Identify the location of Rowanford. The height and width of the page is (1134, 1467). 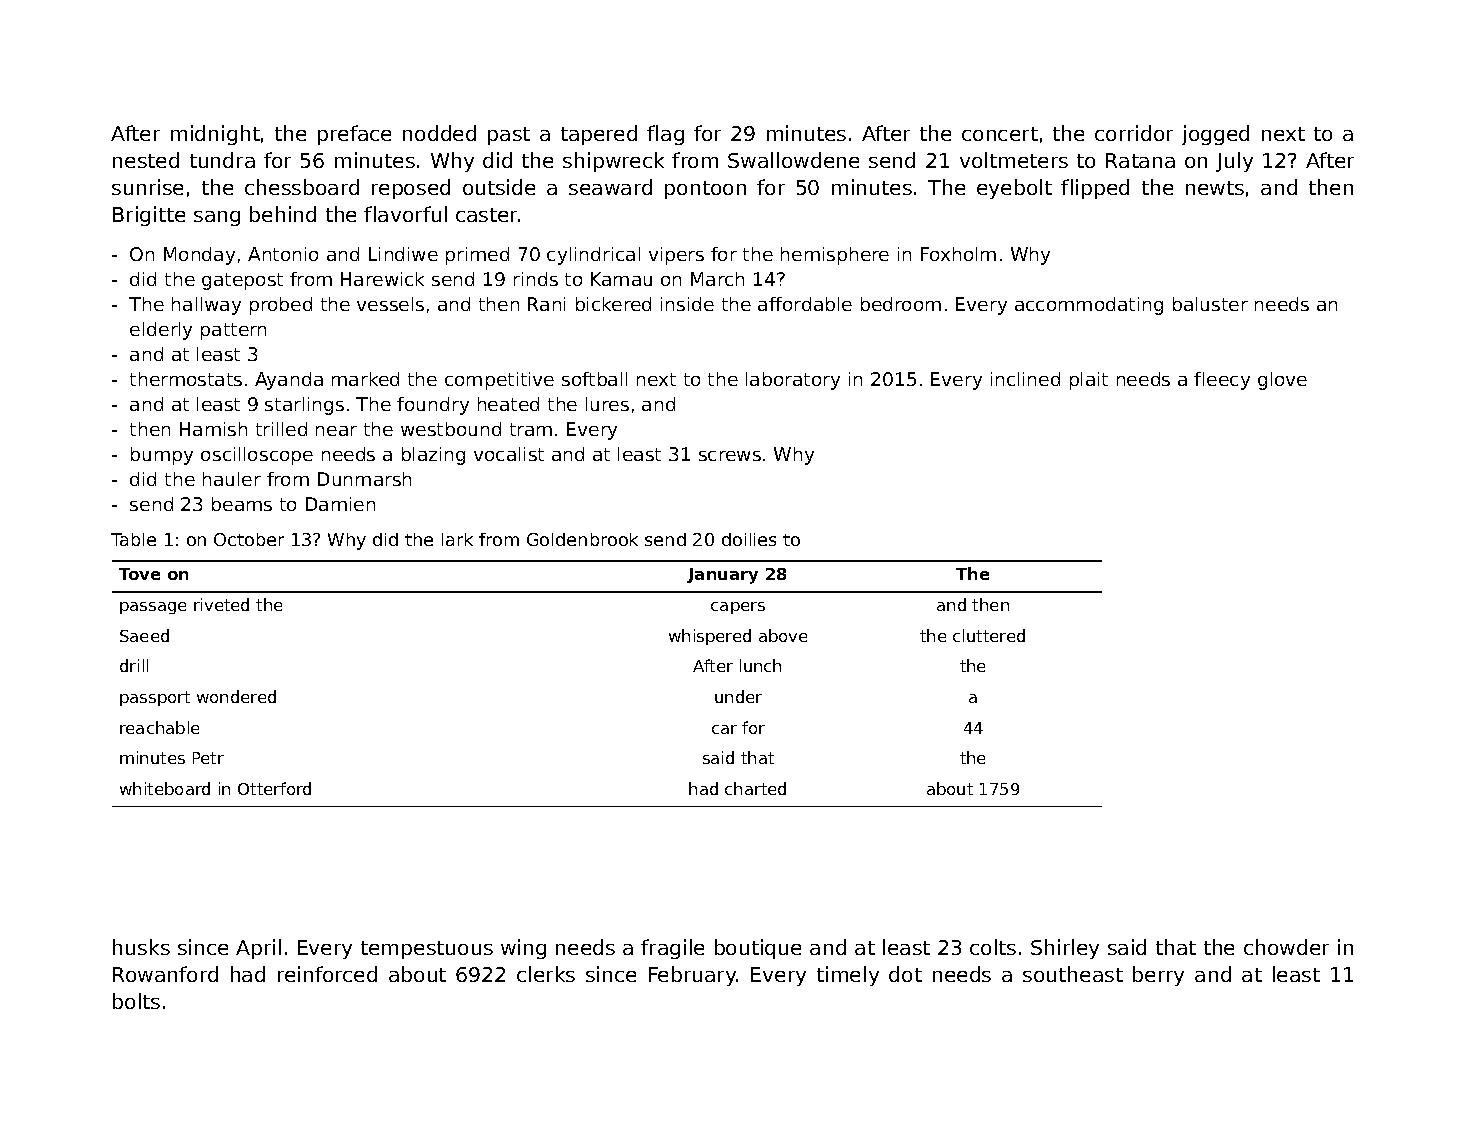
(165, 974).
